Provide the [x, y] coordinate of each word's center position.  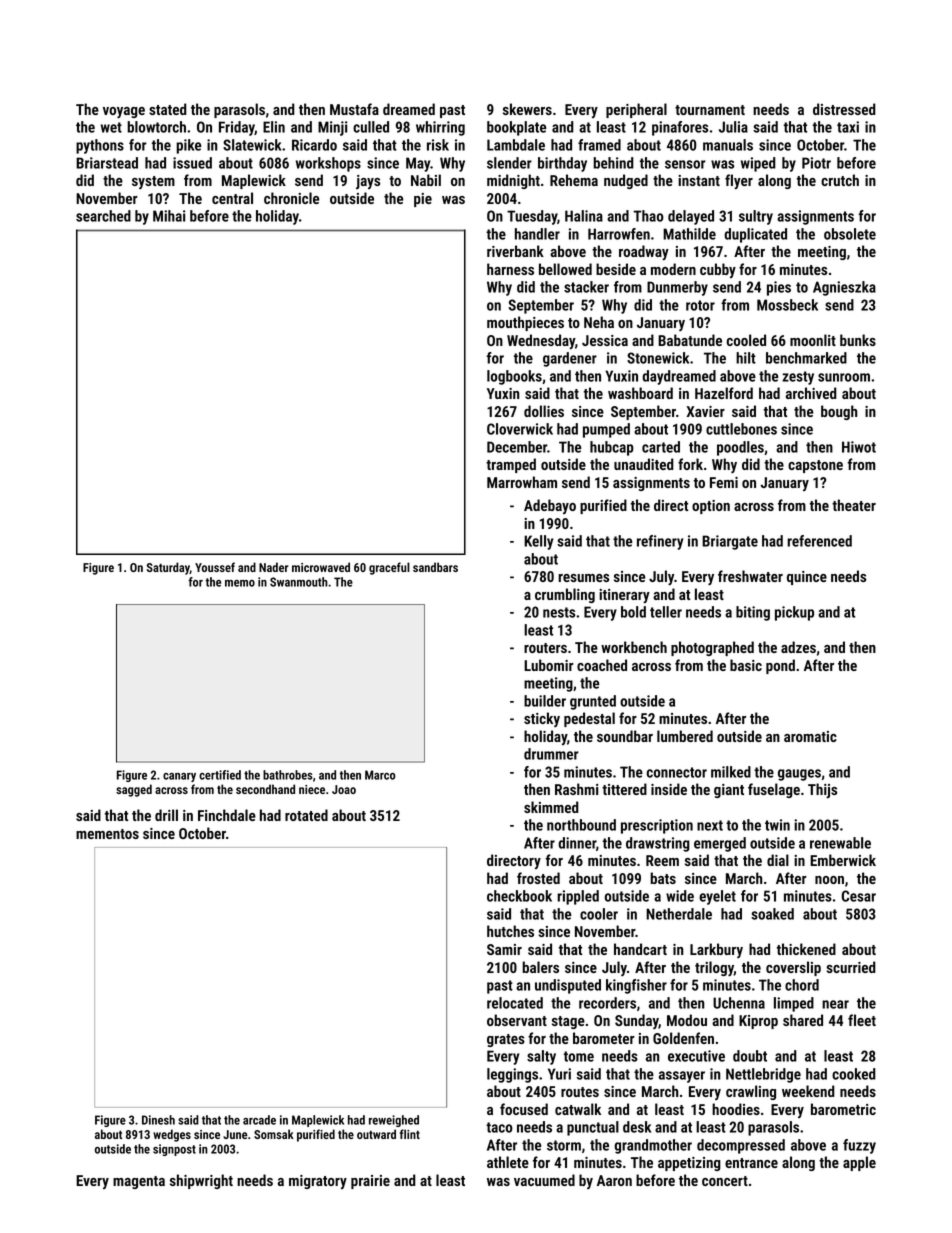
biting [753, 613]
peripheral [636, 110]
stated [168, 109]
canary [179, 777]
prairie [370, 1182]
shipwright [201, 1181]
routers [545, 648]
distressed [844, 109]
